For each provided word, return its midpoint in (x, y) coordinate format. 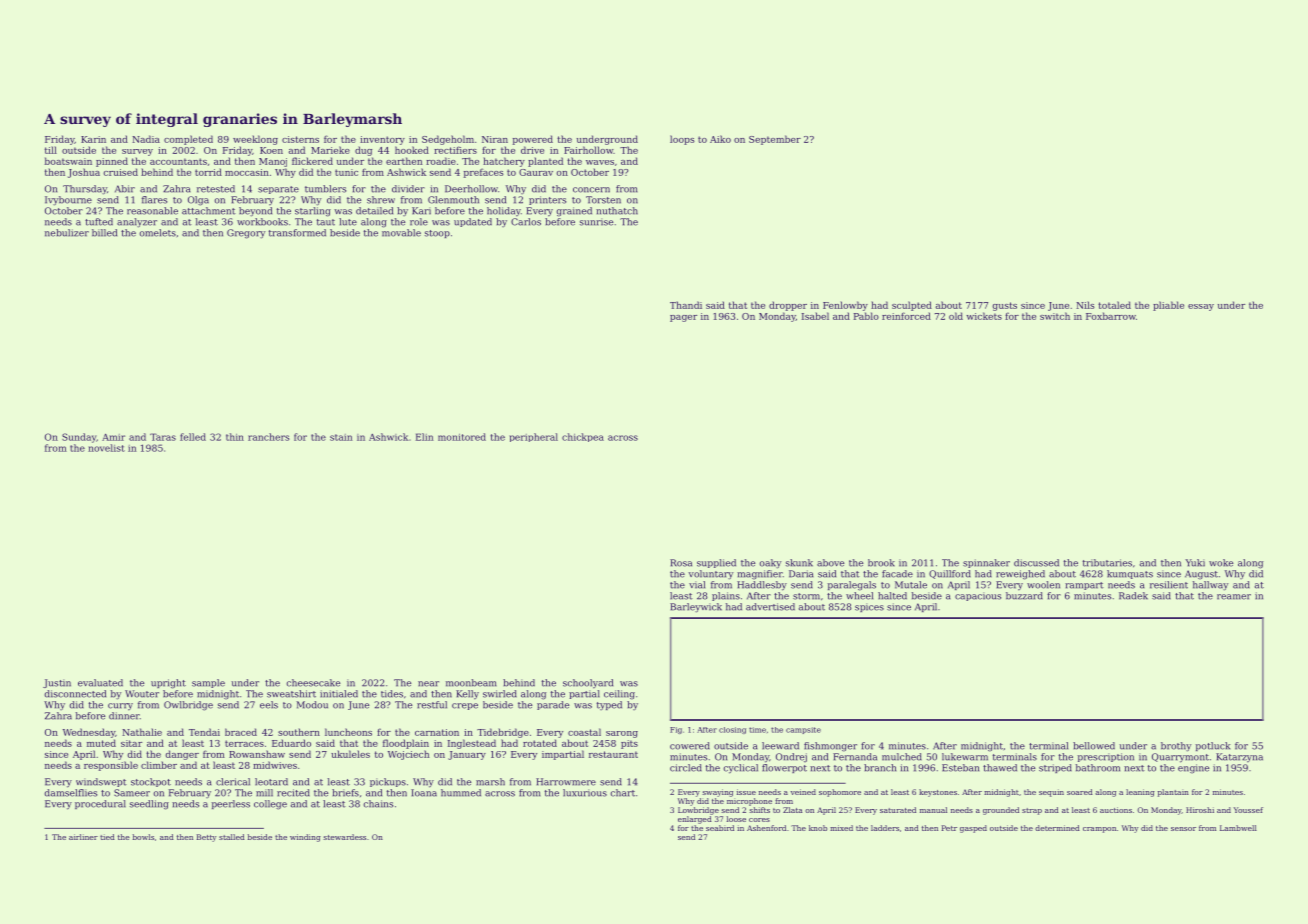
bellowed (1094, 746)
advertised (770, 607)
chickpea (583, 437)
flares (154, 200)
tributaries (1107, 563)
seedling (149, 805)
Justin (57, 683)
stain (341, 437)
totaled (1114, 305)
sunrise (596, 222)
